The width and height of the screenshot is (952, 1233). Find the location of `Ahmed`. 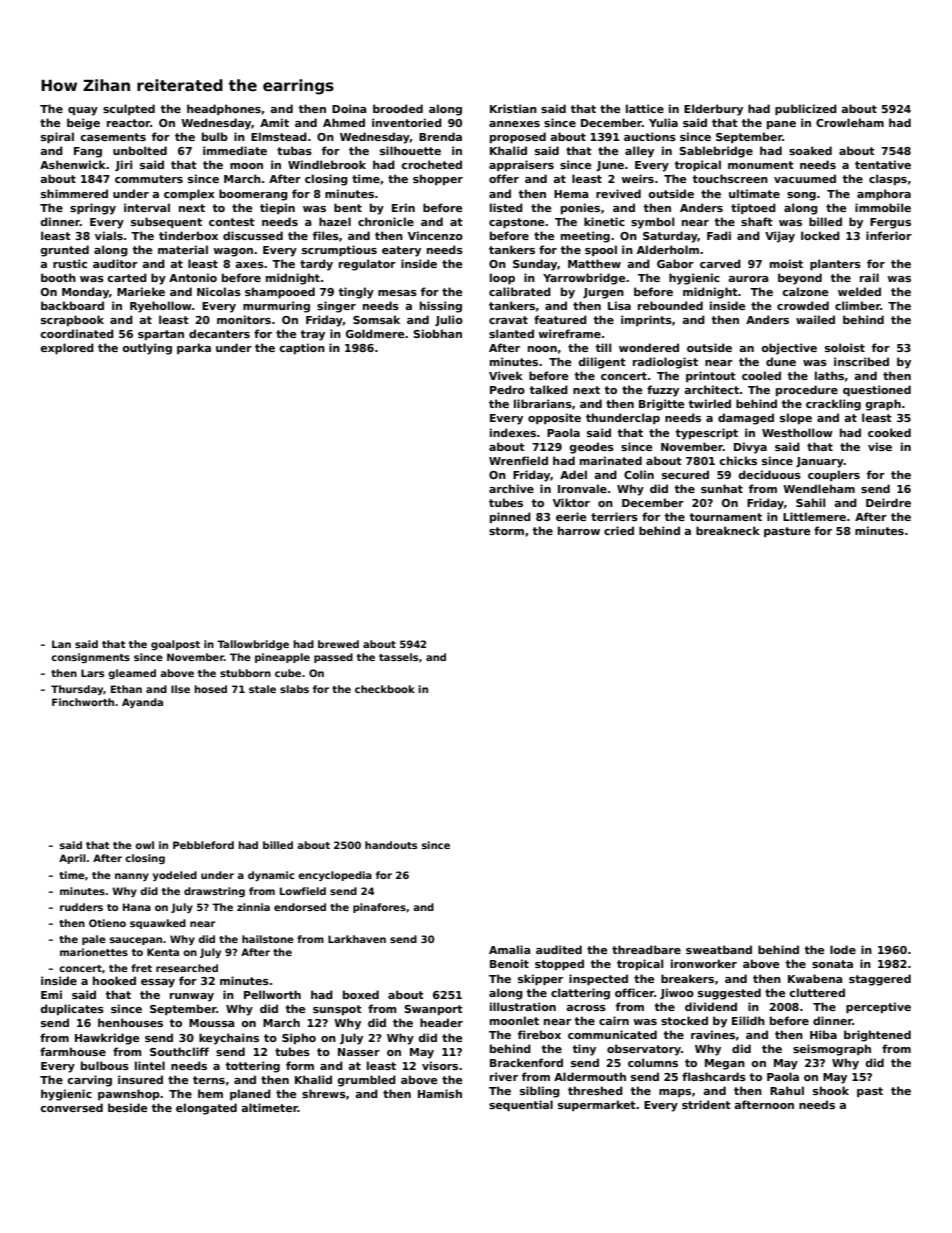

Ahmed is located at coordinates (344, 122).
